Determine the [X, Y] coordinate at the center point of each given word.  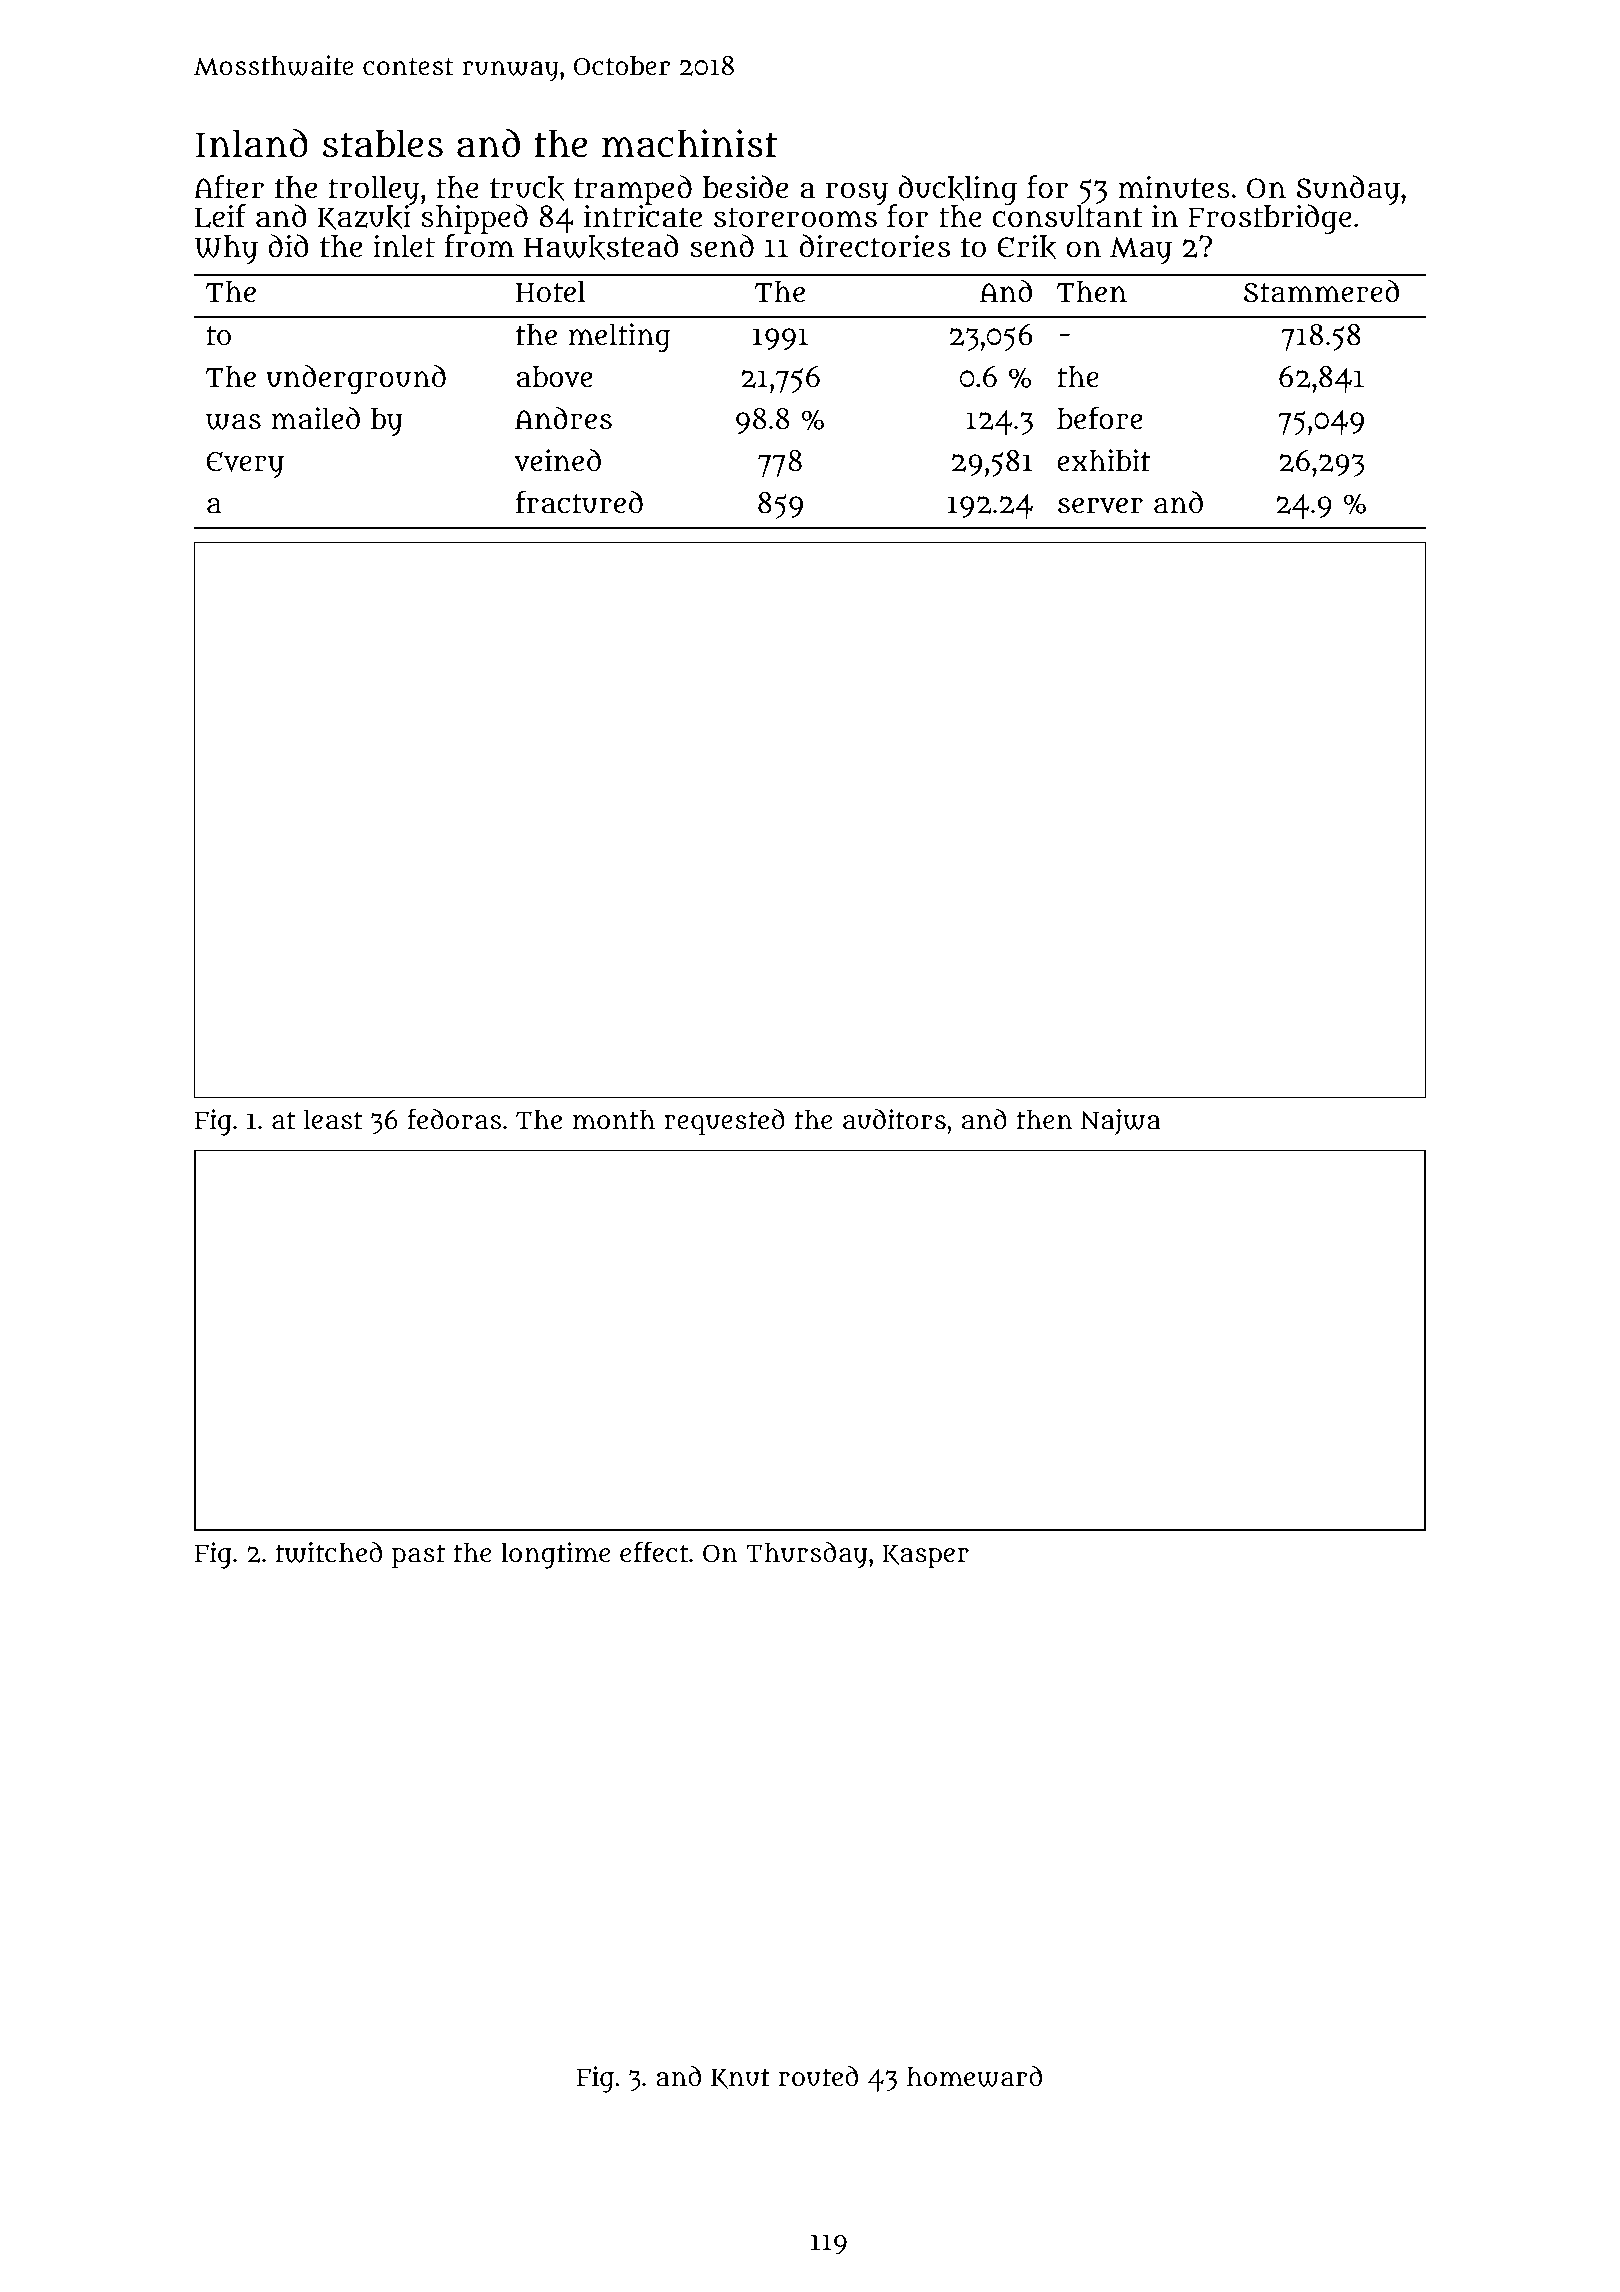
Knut [740, 2078]
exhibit [1103, 460]
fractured [579, 502]
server [1100, 506]
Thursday [806, 1555]
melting [620, 337]
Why [226, 249]
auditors [894, 1119]
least [333, 1119]
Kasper [925, 1557]
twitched [328, 1552]
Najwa [1121, 1122]
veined [557, 460]
